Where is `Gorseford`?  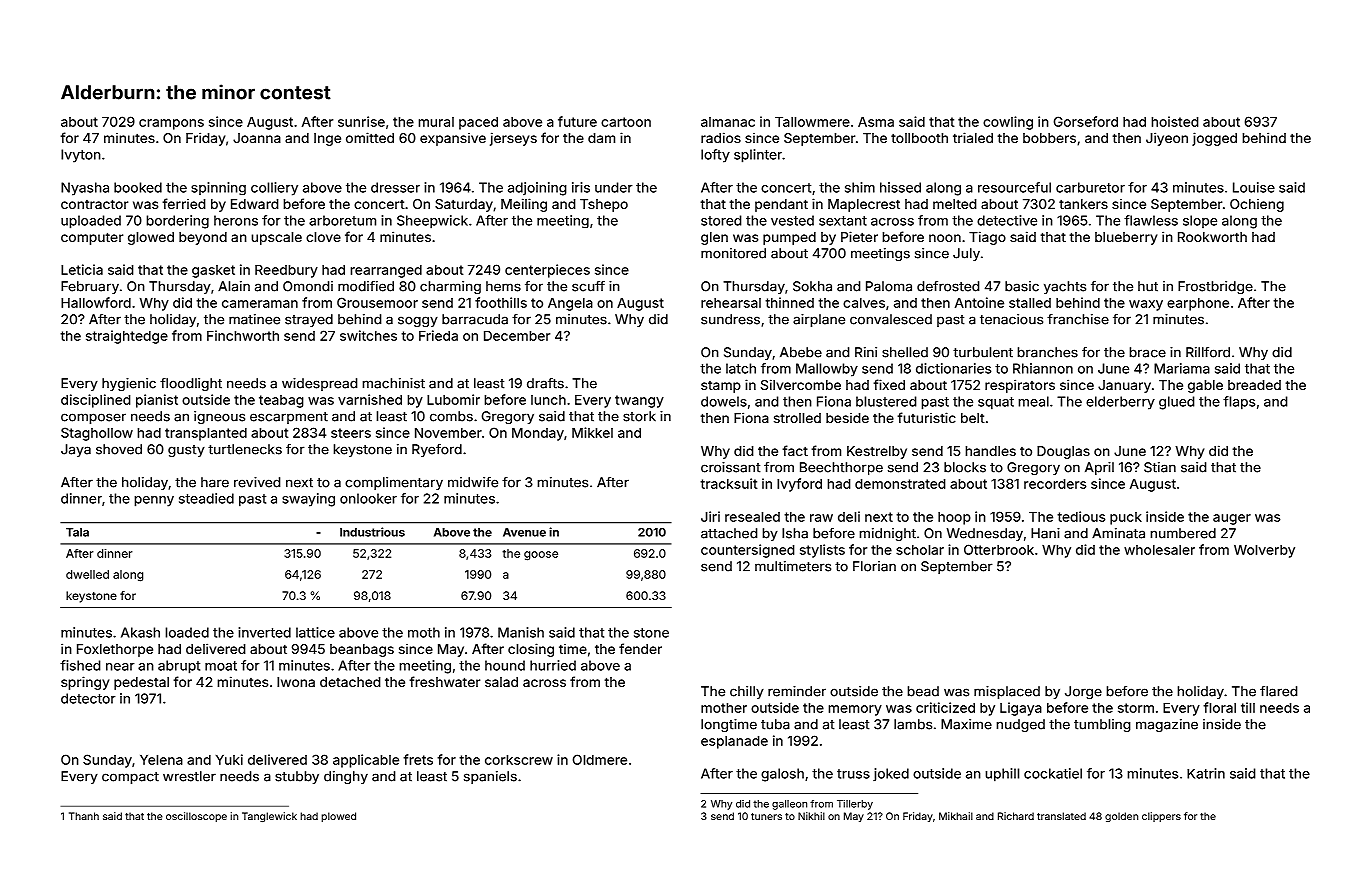
Gorseford is located at coordinates (1086, 121).
